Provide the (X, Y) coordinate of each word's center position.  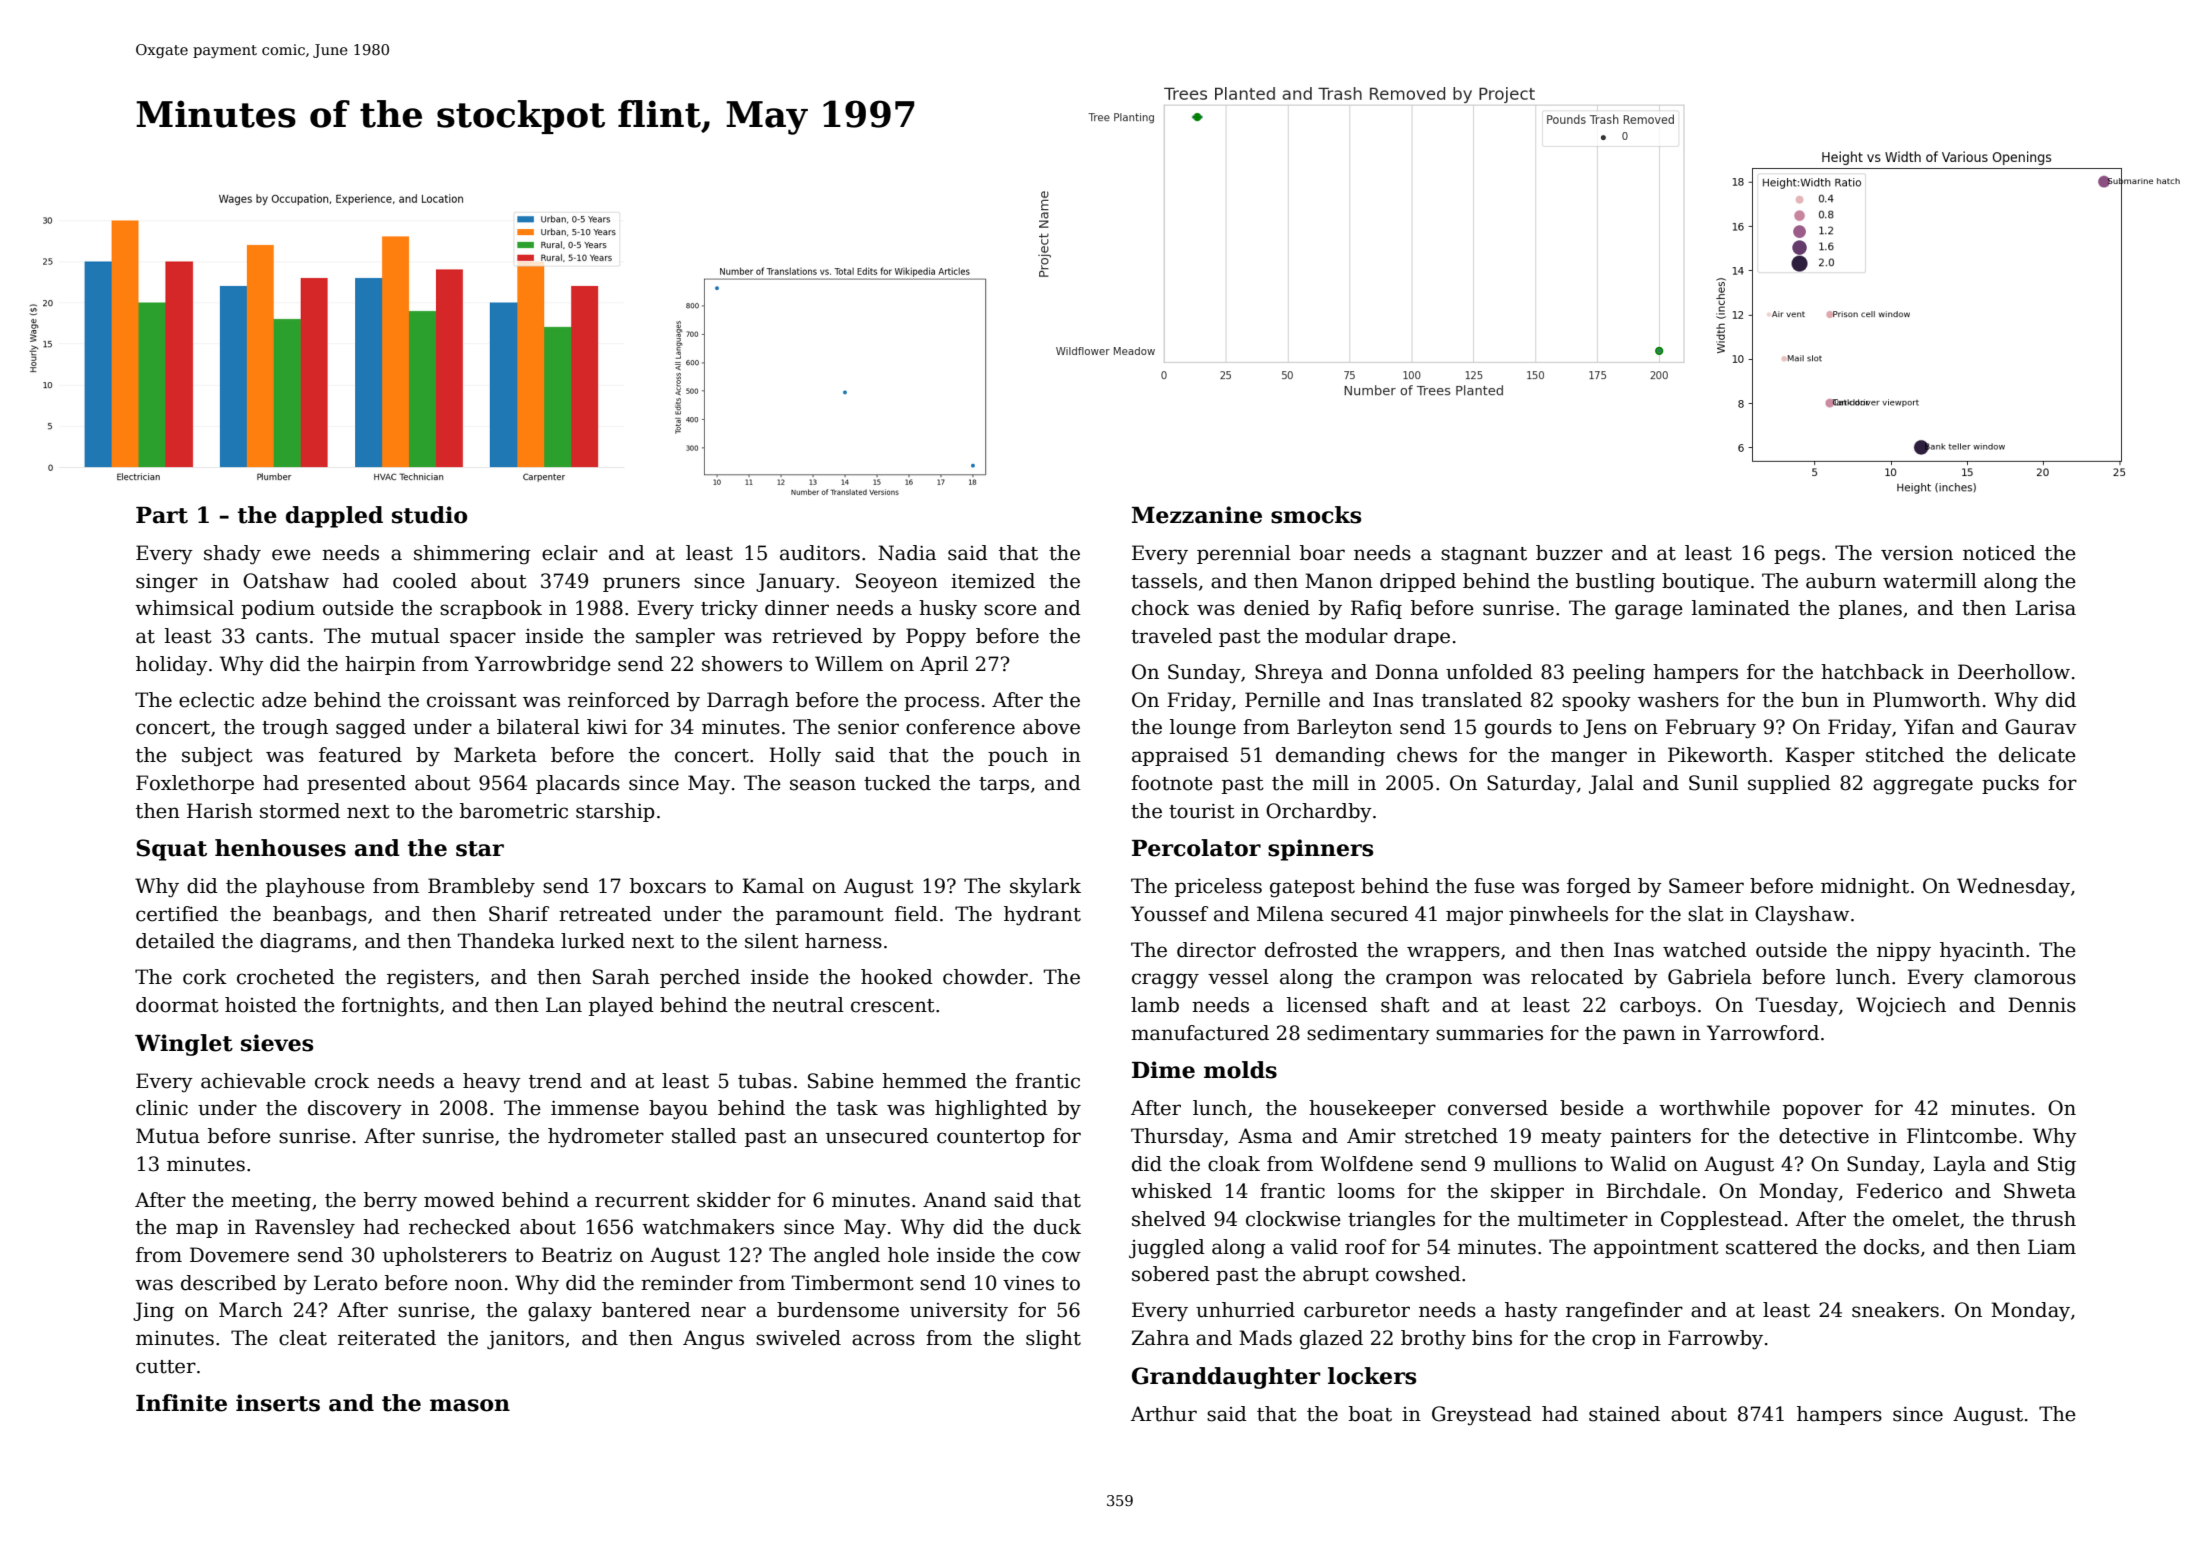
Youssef (1169, 914)
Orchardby (1319, 813)
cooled (425, 581)
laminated (1741, 608)
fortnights (390, 1007)
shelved (1169, 1219)
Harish (220, 811)
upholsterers (445, 1256)
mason (470, 1405)
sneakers (1895, 1310)
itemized (993, 581)
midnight (1865, 888)
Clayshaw (1802, 916)
